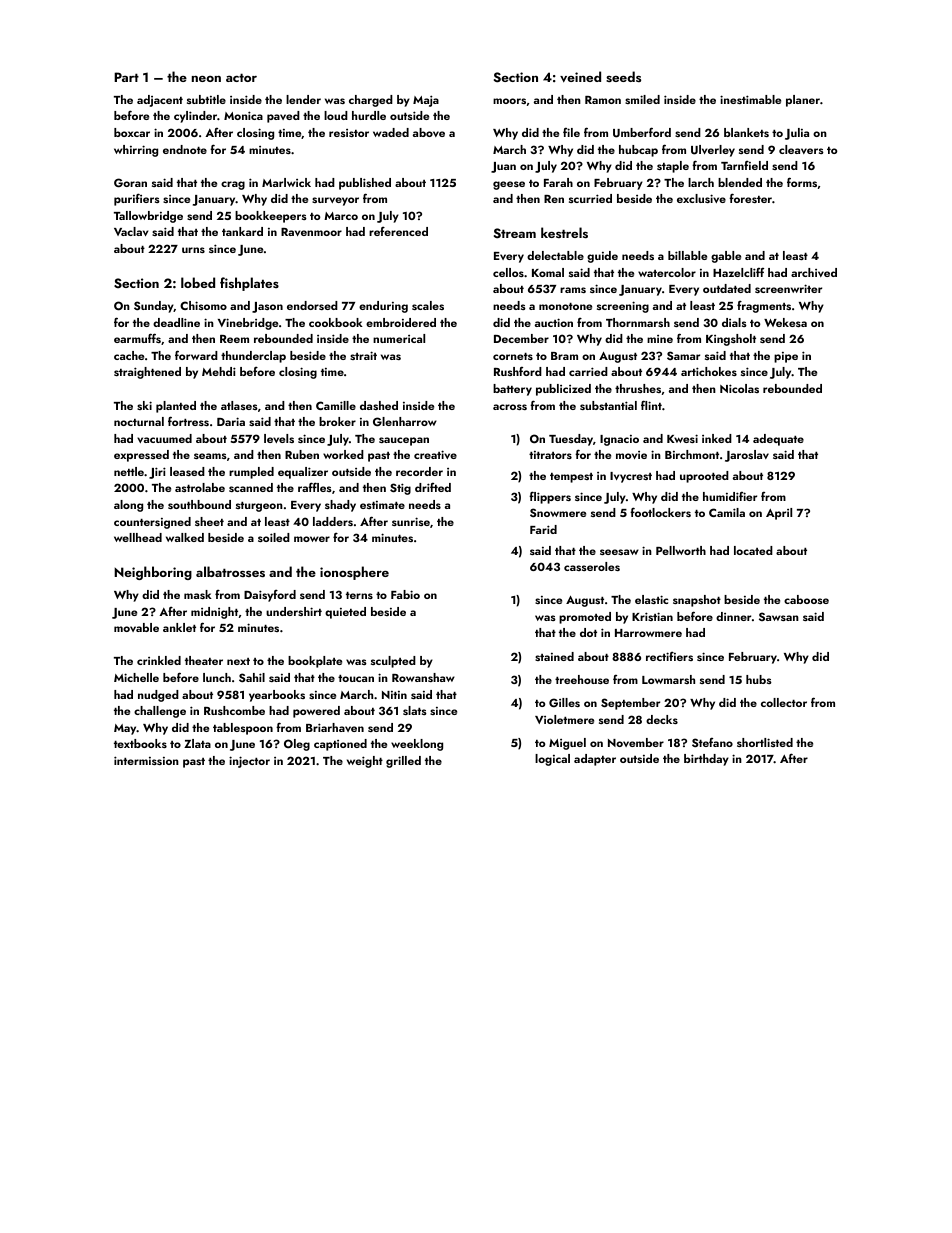 The width and height of the page is (952, 1233). I want to click on Tuesday, so click(571, 440).
